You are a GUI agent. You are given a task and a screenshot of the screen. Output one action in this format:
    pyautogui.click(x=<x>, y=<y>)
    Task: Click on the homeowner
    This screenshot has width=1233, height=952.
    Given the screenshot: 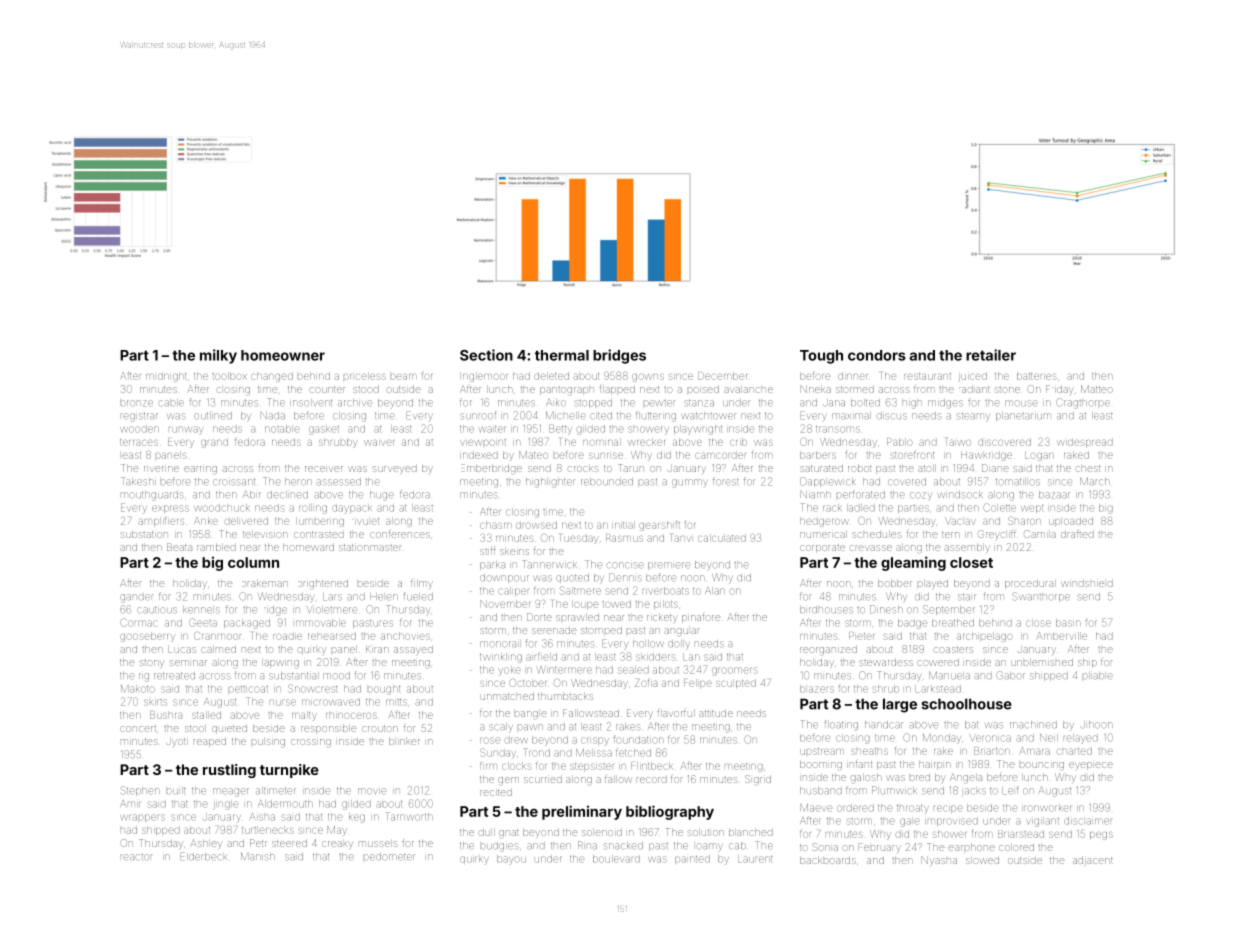 What is the action you would take?
    pyautogui.click(x=283, y=355)
